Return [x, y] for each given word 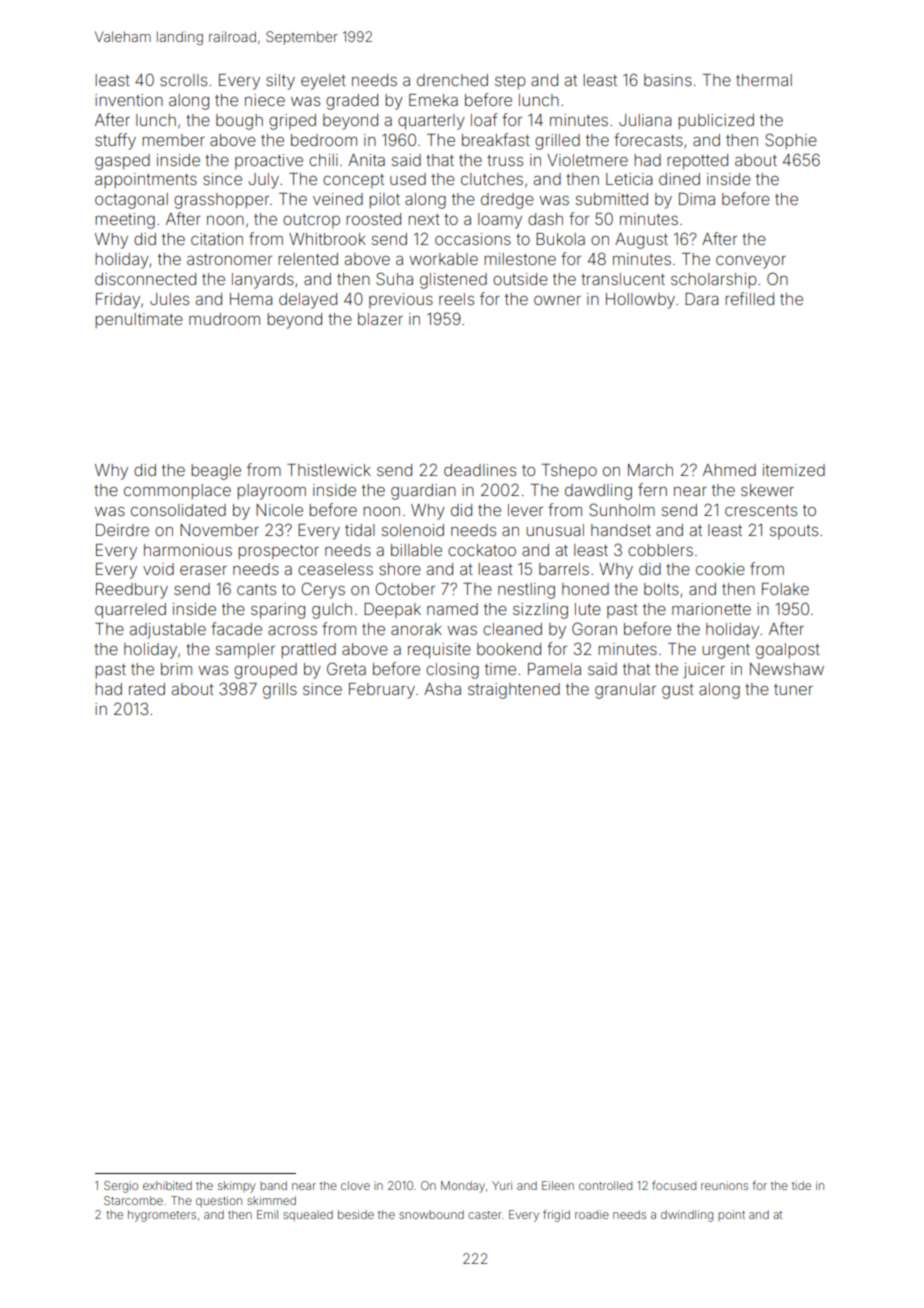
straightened [514, 691]
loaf [484, 119]
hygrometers [162, 1216]
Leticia [629, 179]
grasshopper [221, 201]
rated [147, 689]
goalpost [788, 651]
